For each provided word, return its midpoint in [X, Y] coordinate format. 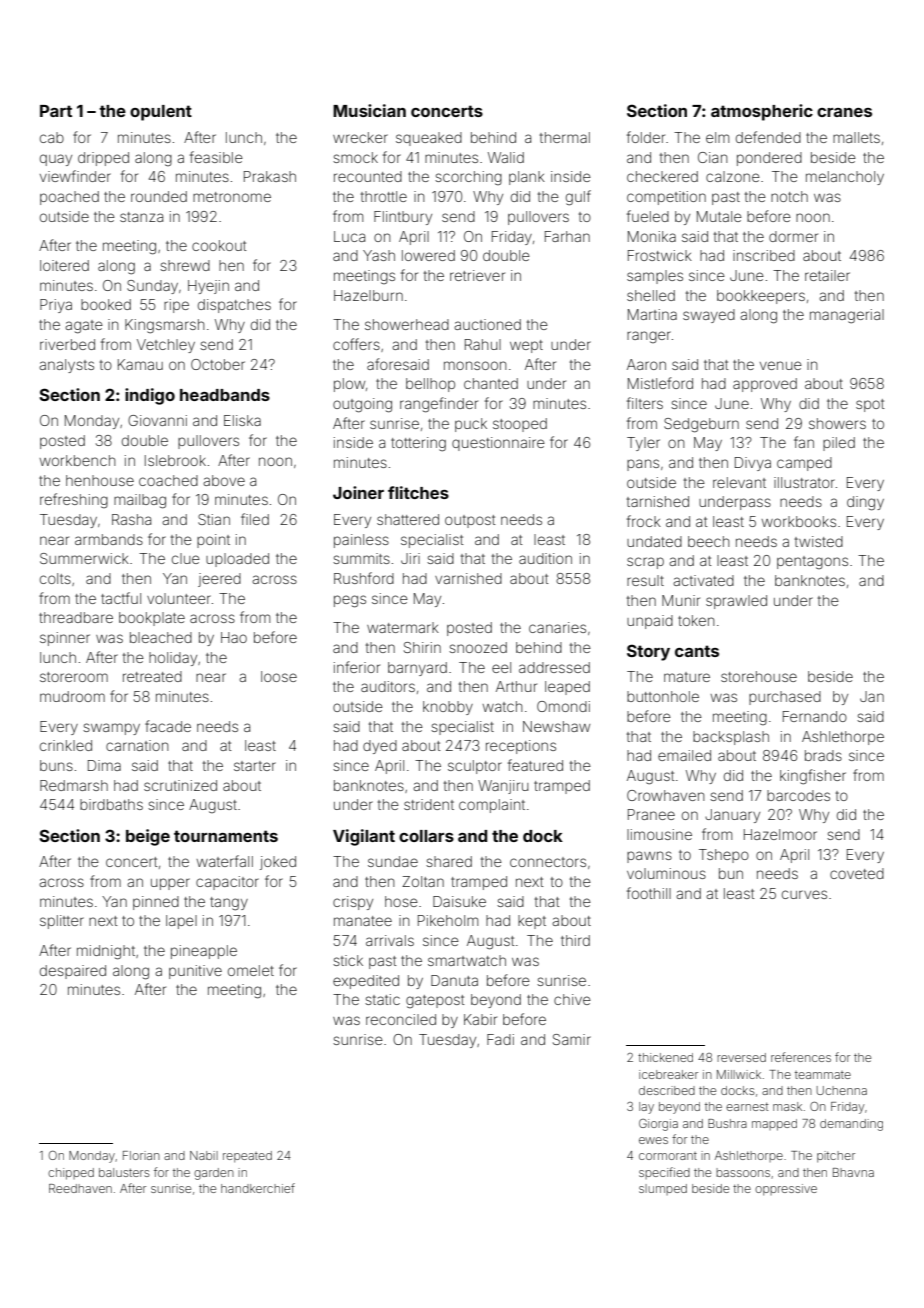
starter [255, 766]
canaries [557, 627]
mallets [856, 137]
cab [52, 137]
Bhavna [853, 1172]
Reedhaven [80, 1188]
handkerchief [258, 1188]
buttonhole [663, 696]
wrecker [360, 137]
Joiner [358, 492]
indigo [150, 396]
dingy [865, 503]
